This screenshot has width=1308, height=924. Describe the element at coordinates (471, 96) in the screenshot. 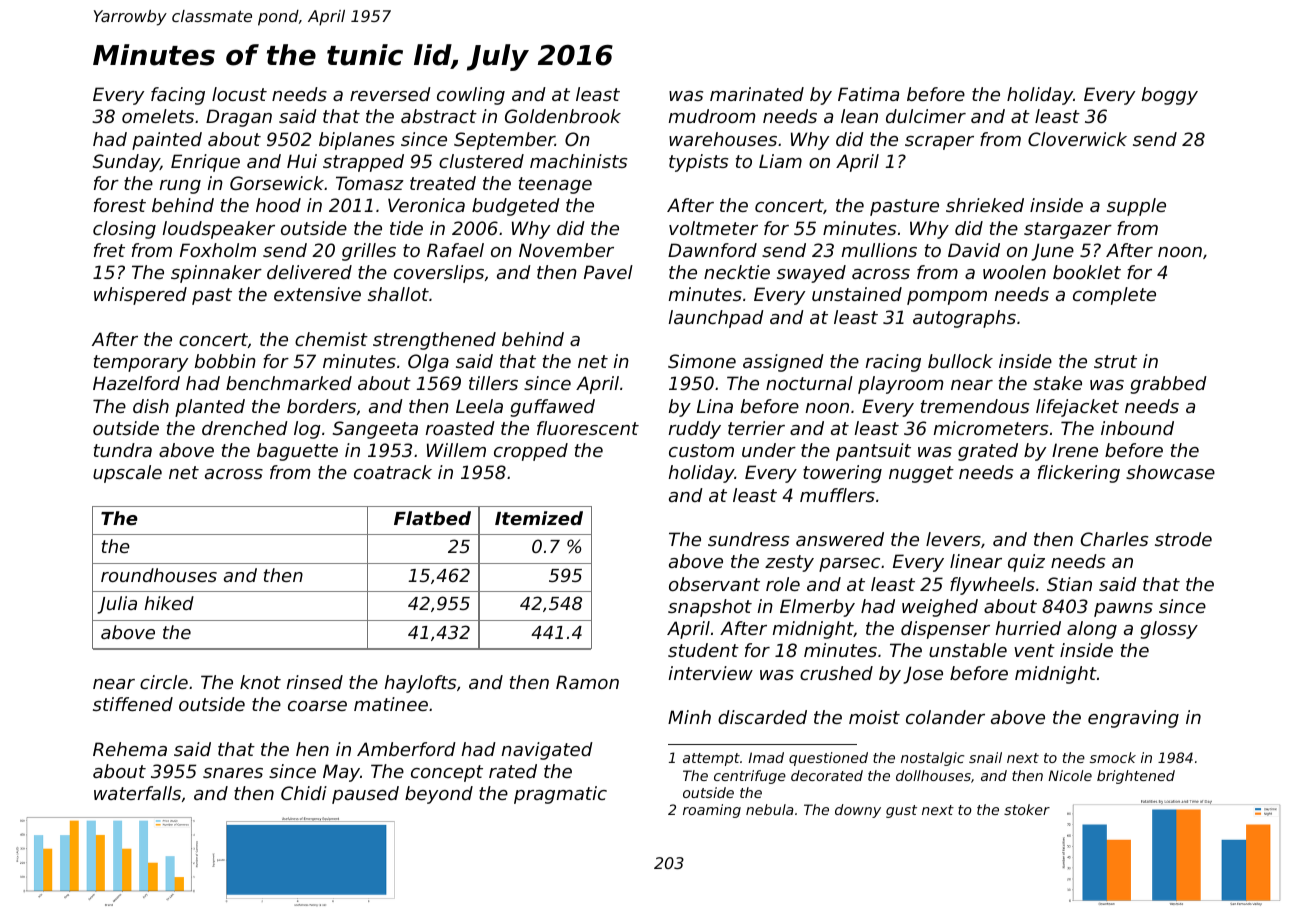

I see `cowling` at that location.
